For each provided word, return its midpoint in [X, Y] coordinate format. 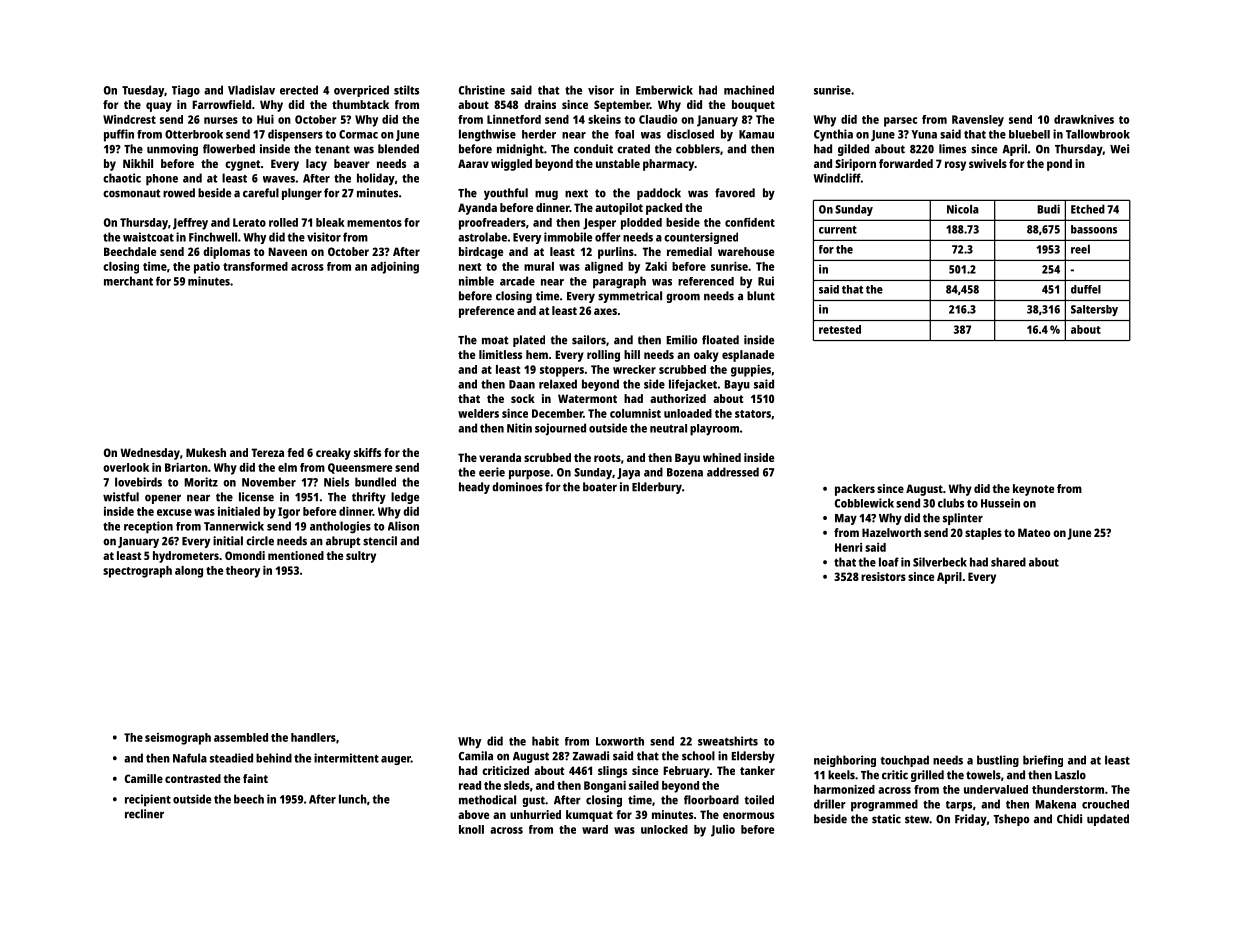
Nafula [190, 758]
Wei [1119, 149]
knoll [471, 829]
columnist [635, 413]
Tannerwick [234, 526]
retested [840, 329]
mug [546, 195]
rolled [283, 222]
